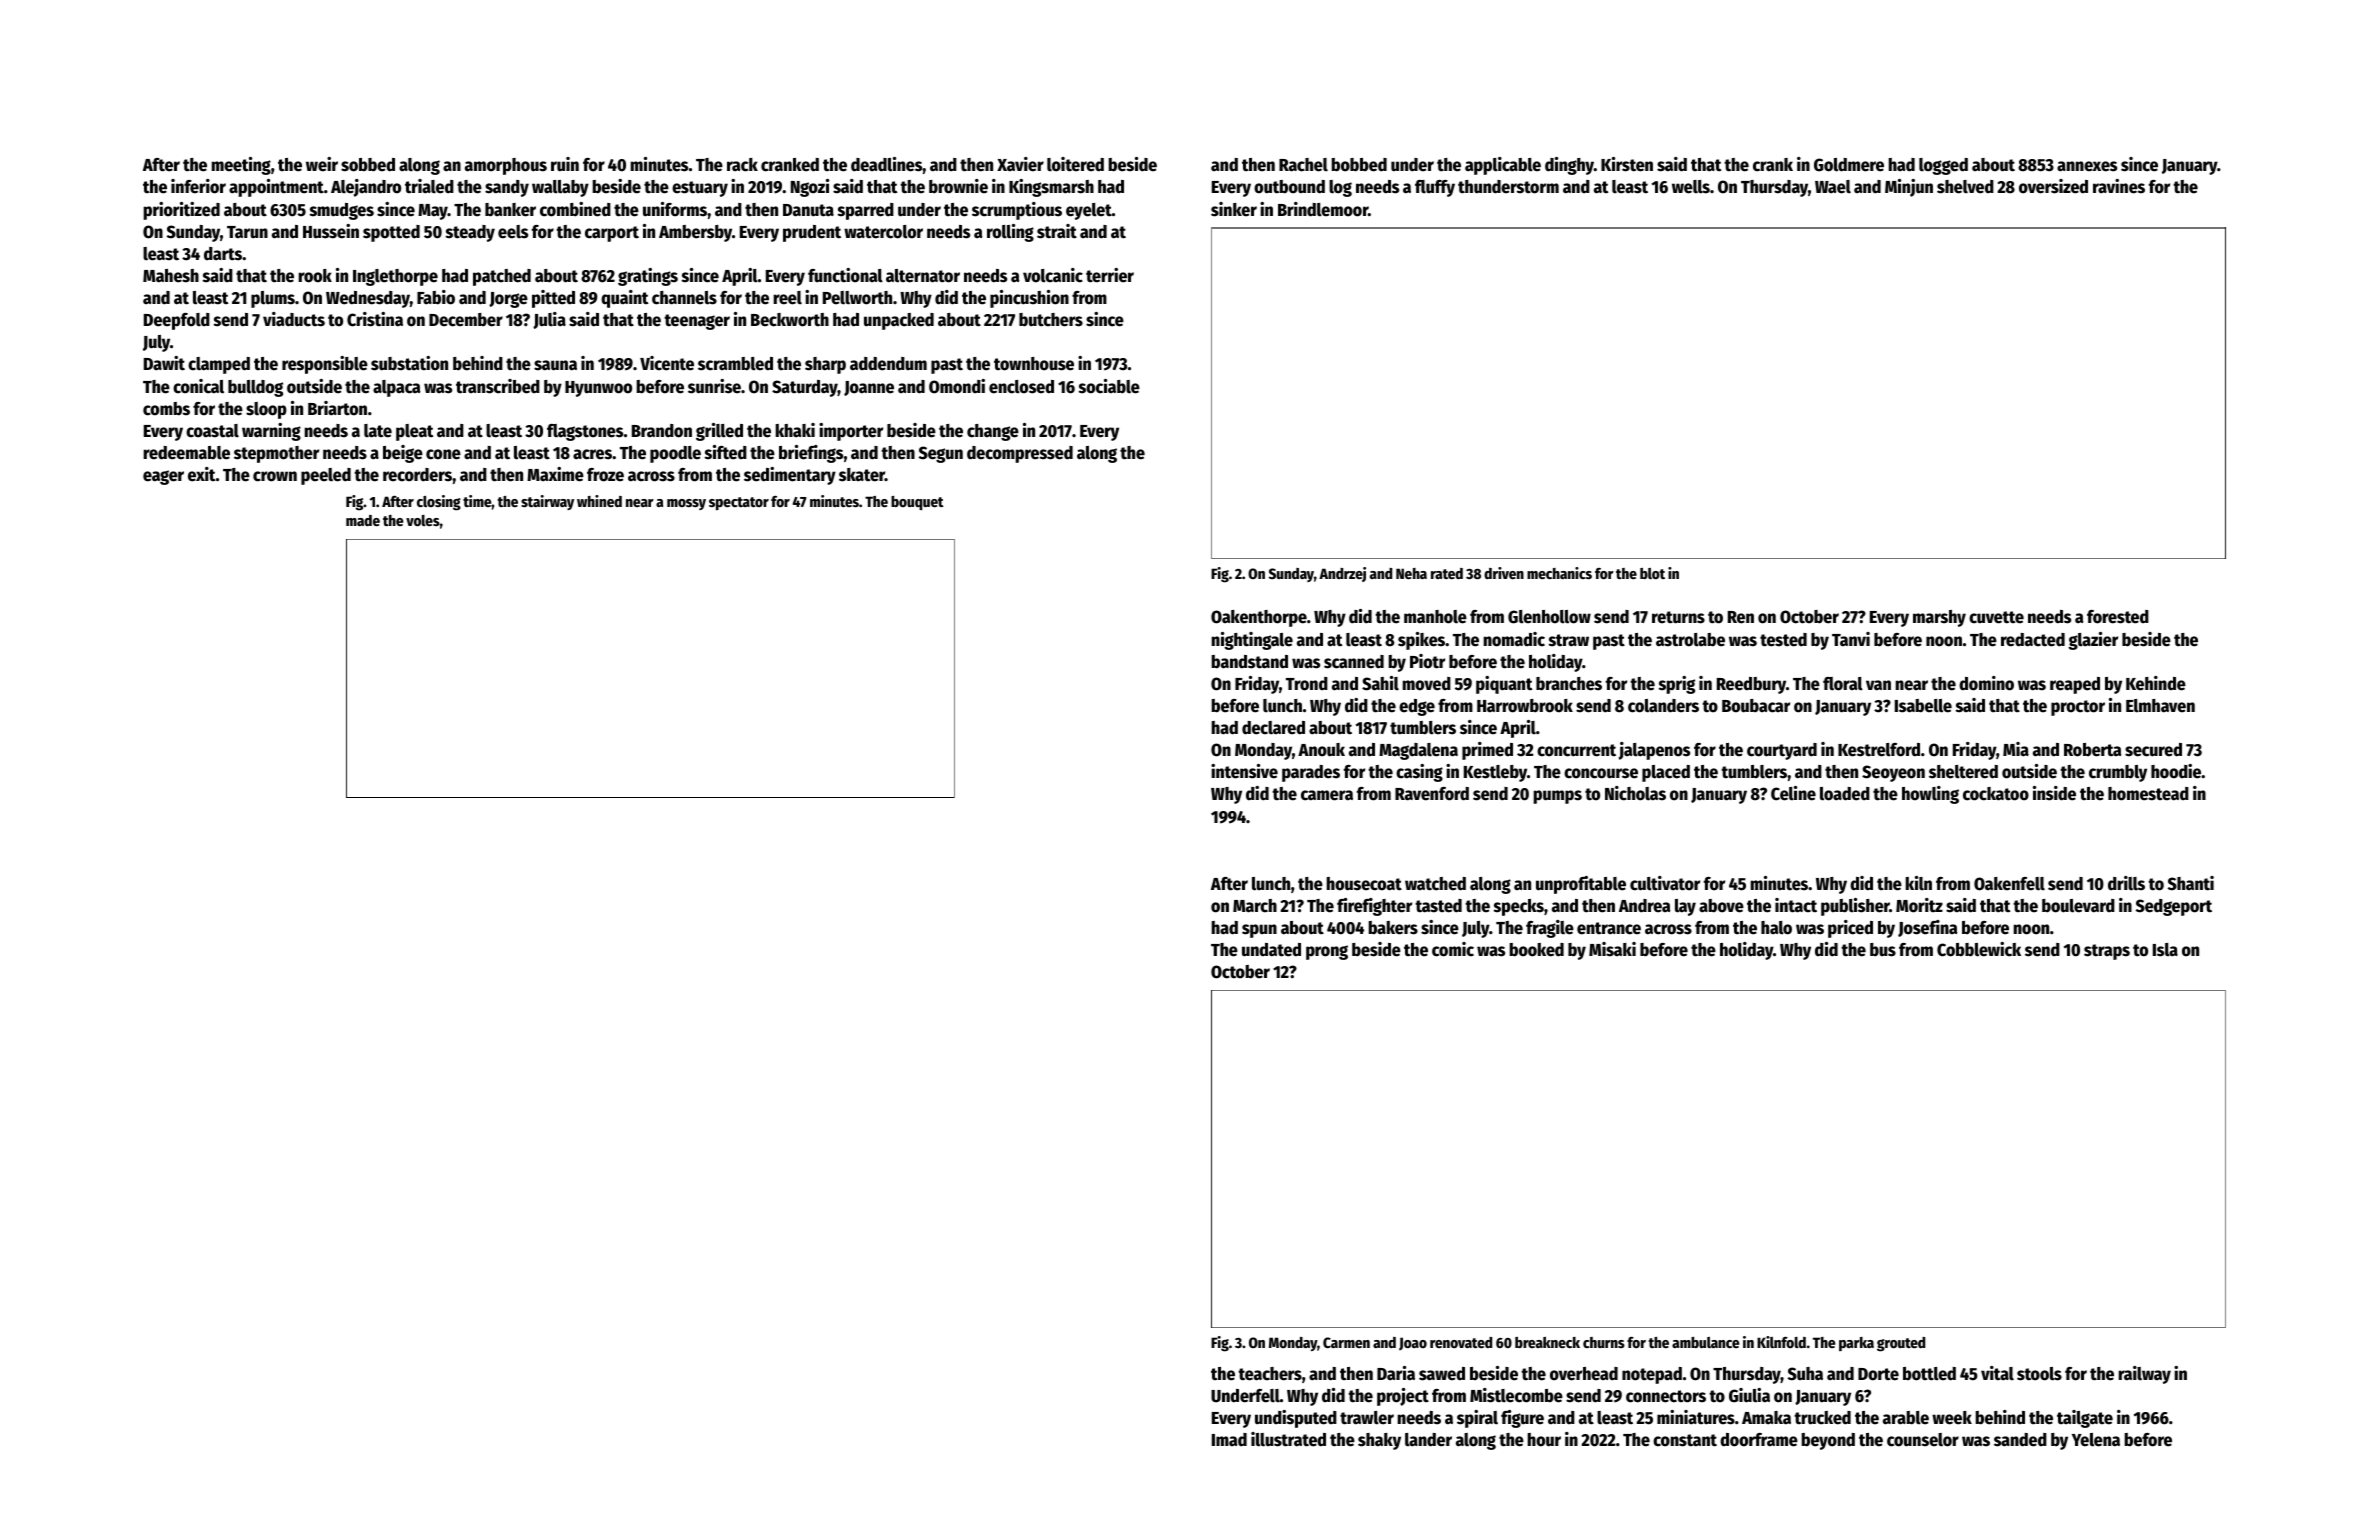 This image has width=2369, height=1533. What do you see at coordinates (1270, 1374) in the image?
I see `teachers` at bounding box center [1270, 1374].
